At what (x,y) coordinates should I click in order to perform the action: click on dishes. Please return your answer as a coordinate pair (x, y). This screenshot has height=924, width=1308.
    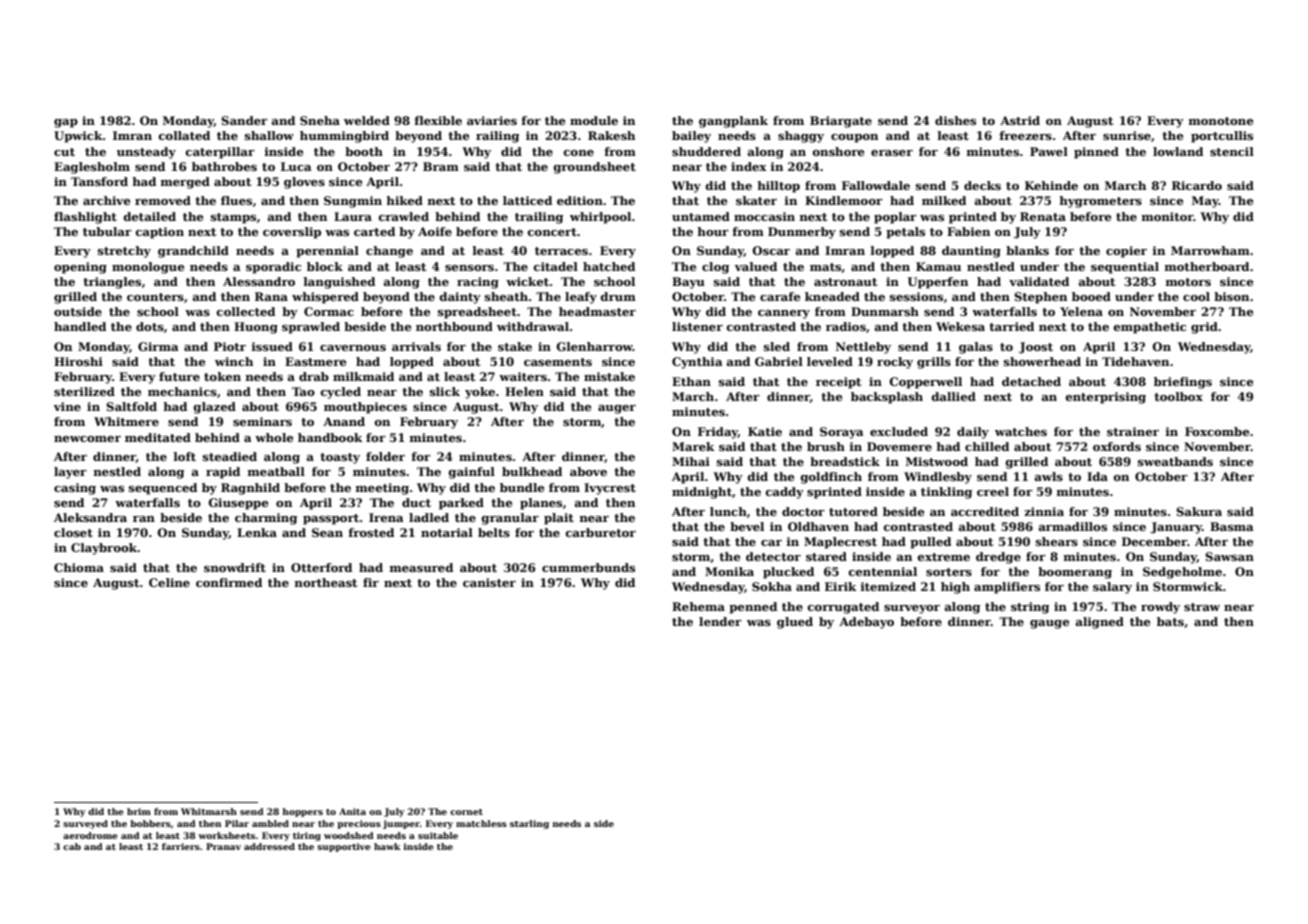
    Looking at the image, I should click on (955, 120).
